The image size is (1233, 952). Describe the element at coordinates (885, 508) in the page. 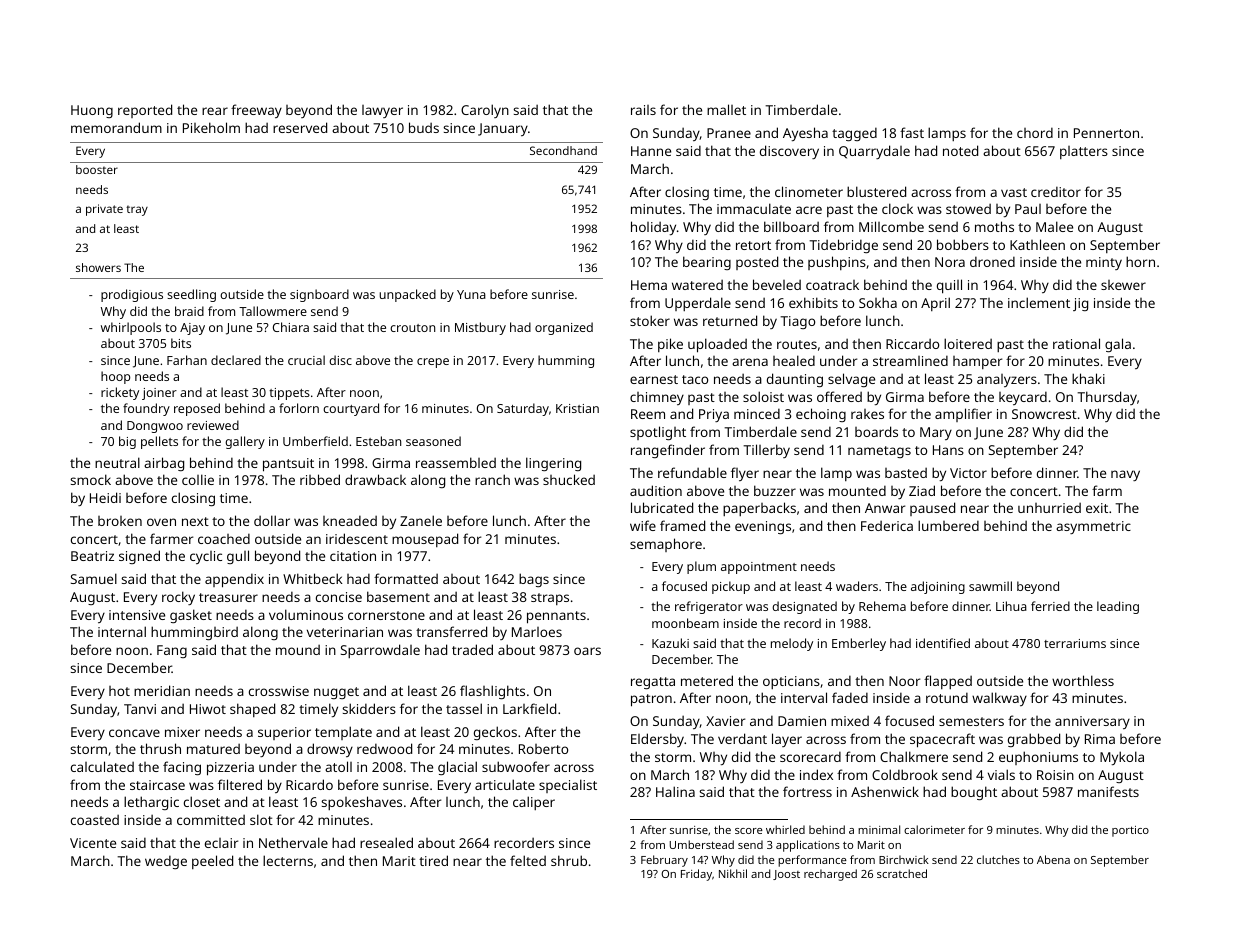

I see `Anwar` at that location.
